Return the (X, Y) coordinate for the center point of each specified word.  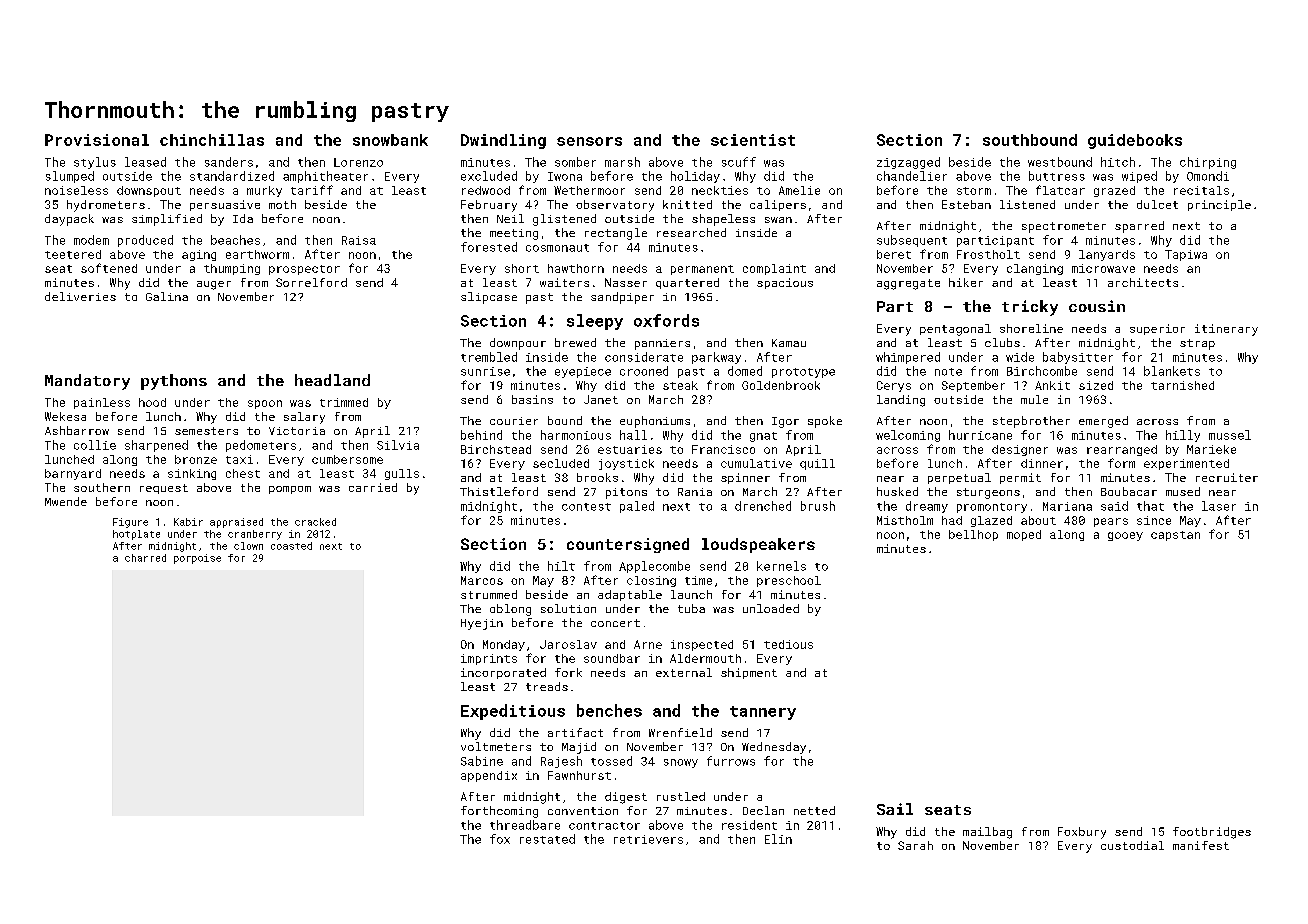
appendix (489, 776)
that (1150, 506)
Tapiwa (1186, 255)
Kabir (188, 522)
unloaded (771, 608)
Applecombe (654, 567)
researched (691, 232)
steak (680, 385)
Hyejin (482, 624)
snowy (681, 763)
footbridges (1212, 833)
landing (901, 401)
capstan (1175, 536)
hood (152, 402)
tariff (312, 190)
